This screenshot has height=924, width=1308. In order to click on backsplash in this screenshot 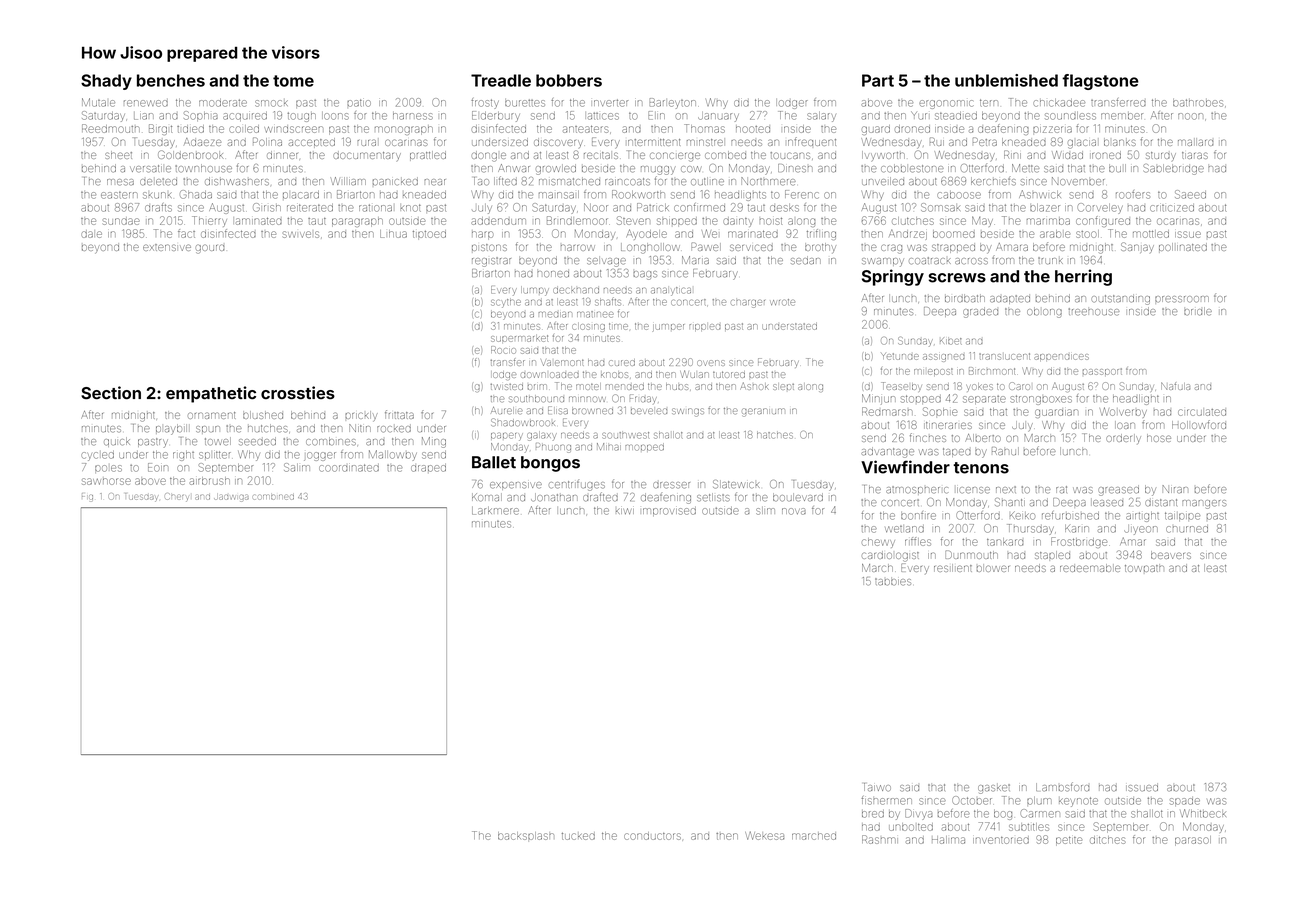, I will do `click(526, 836)`.
